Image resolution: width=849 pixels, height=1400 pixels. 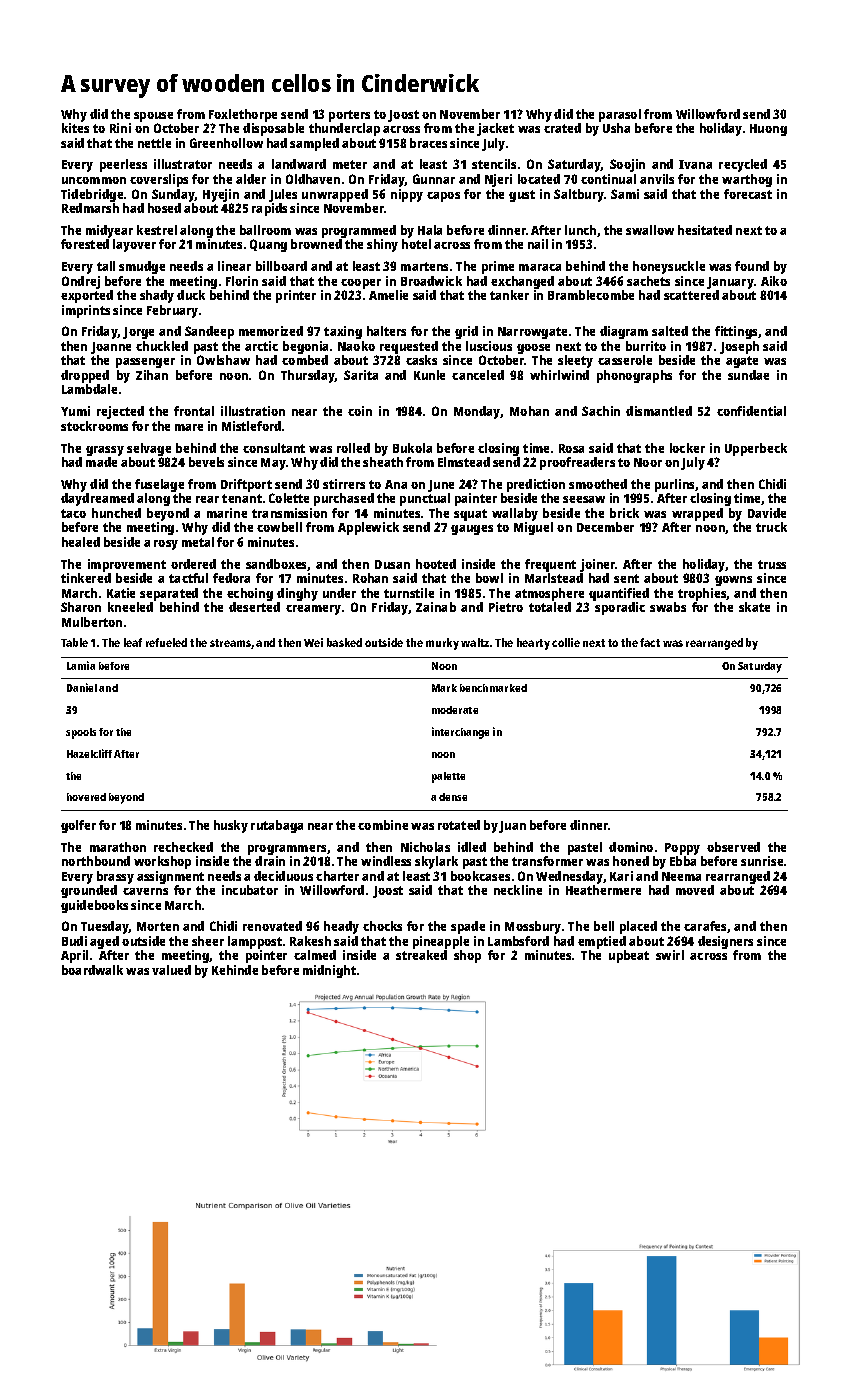 I want to click on observed, so click(x=733, y=847).
